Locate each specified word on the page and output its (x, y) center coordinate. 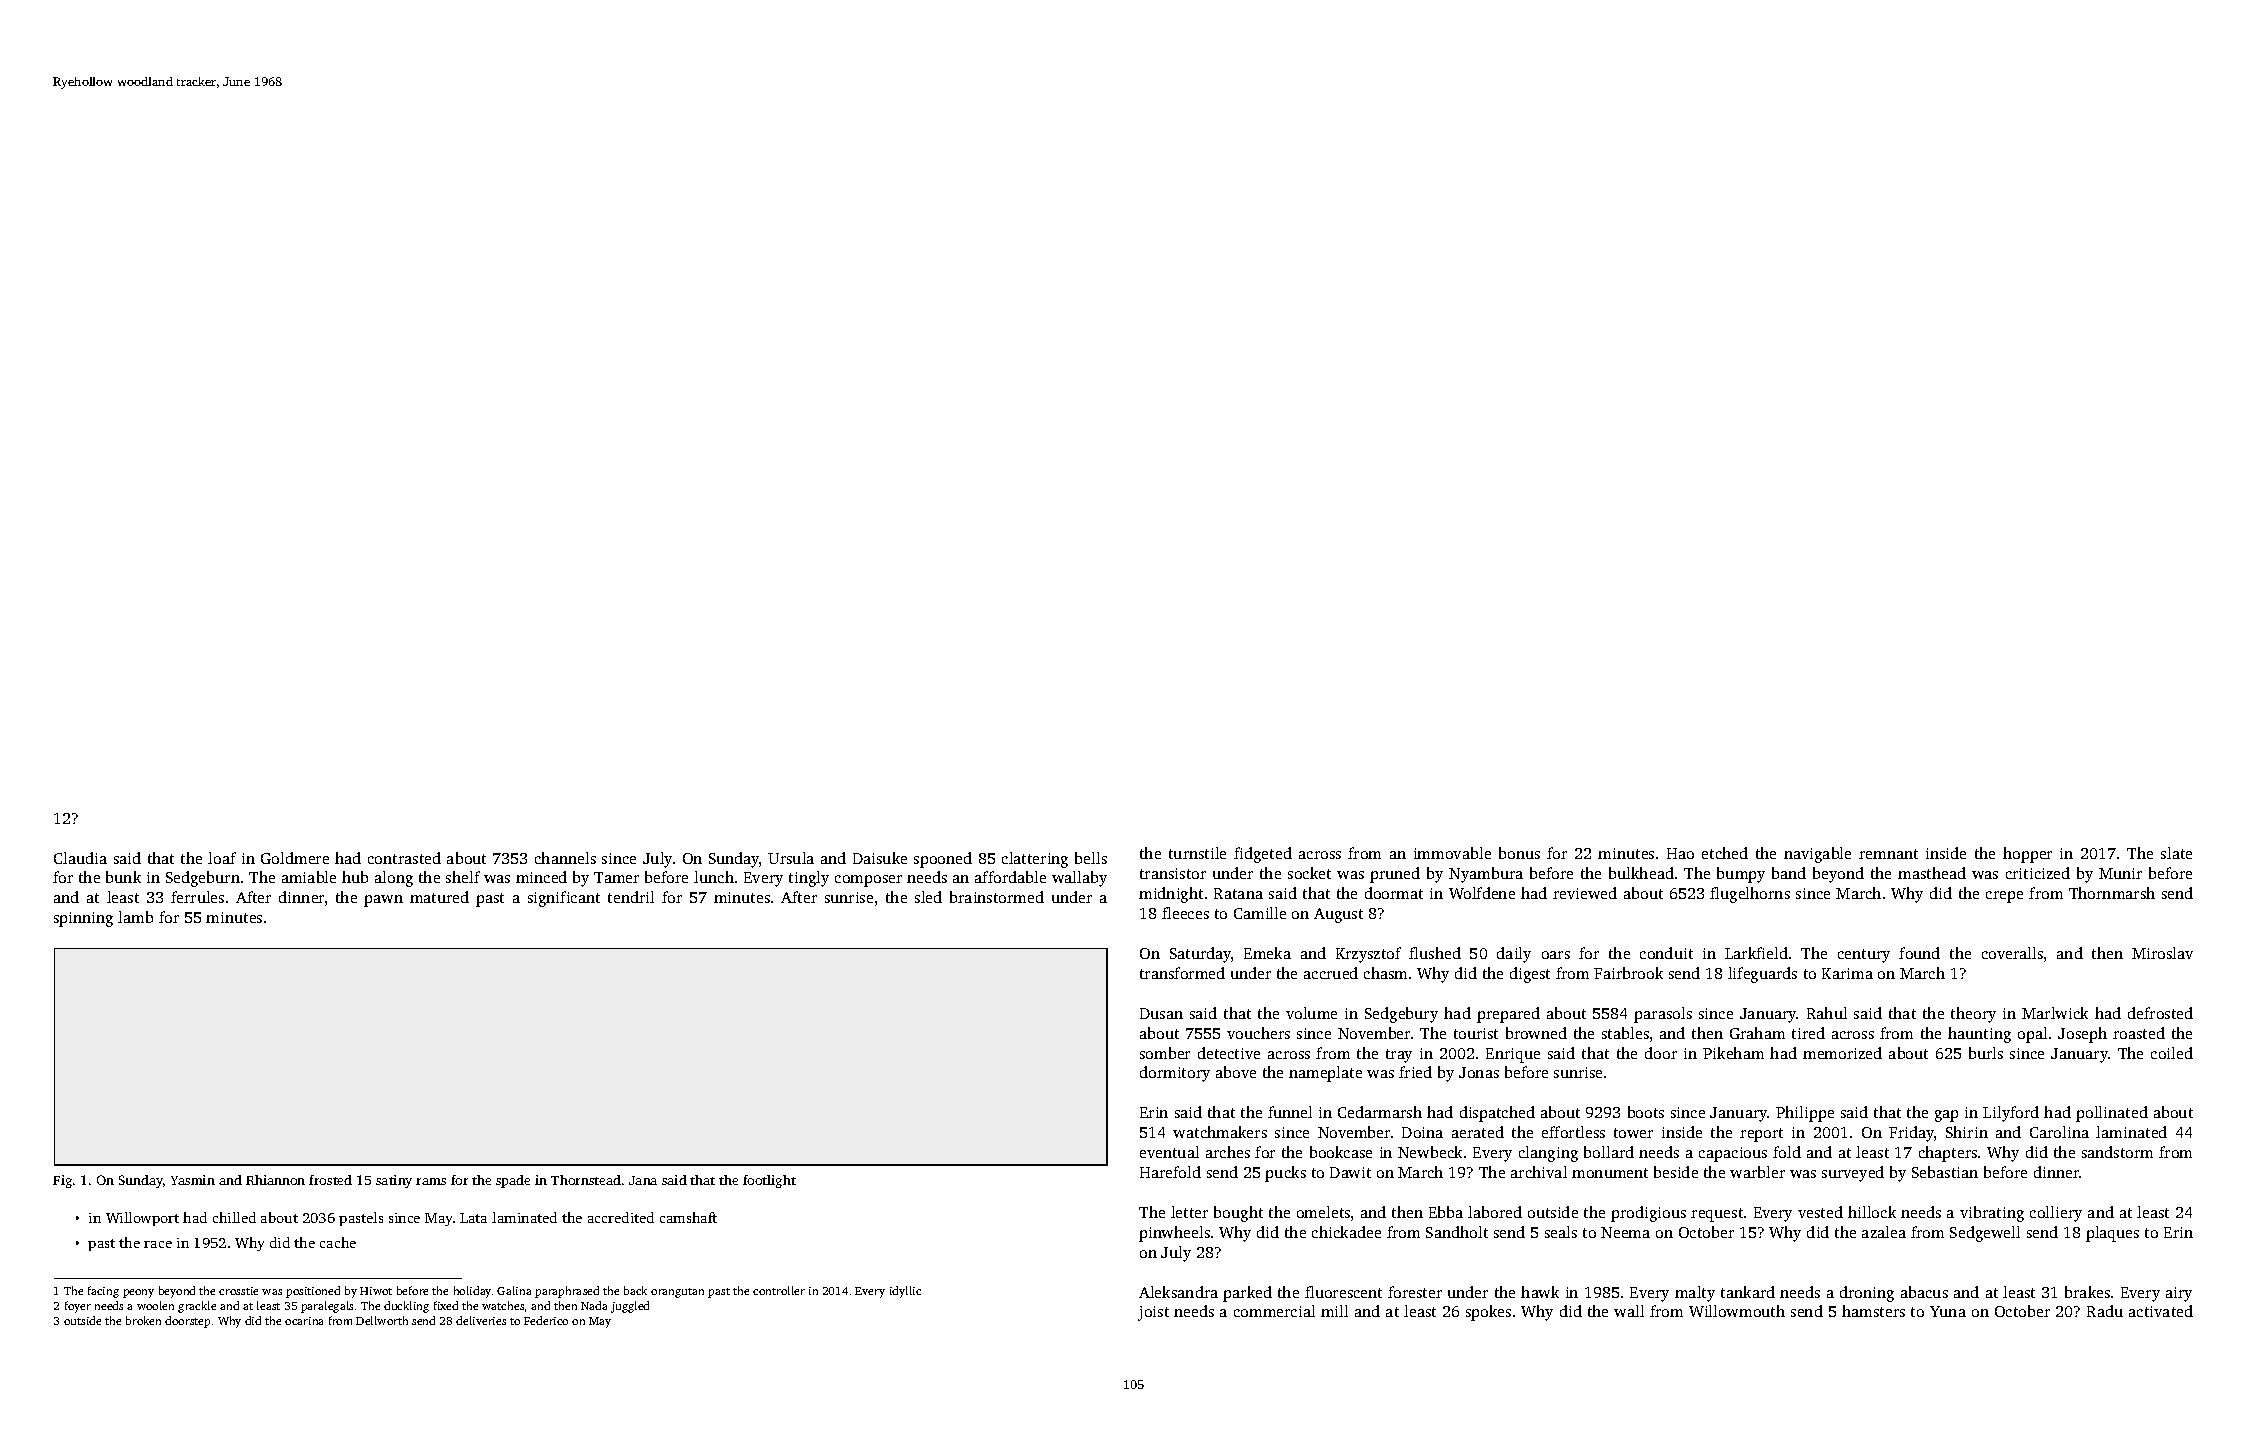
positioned (313, 1292)
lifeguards (1762, 975)
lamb (135, 917)
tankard (1748, 1292)
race (158, 1244)
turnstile (1197, 853)
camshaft (688, 1217)
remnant (1888, 854)
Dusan (1161, 1013)
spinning (83, 919)
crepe (2004, 897)
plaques (2112, 1234)
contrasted (404, 858)
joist (1153, 1313)
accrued (1331, 973)
